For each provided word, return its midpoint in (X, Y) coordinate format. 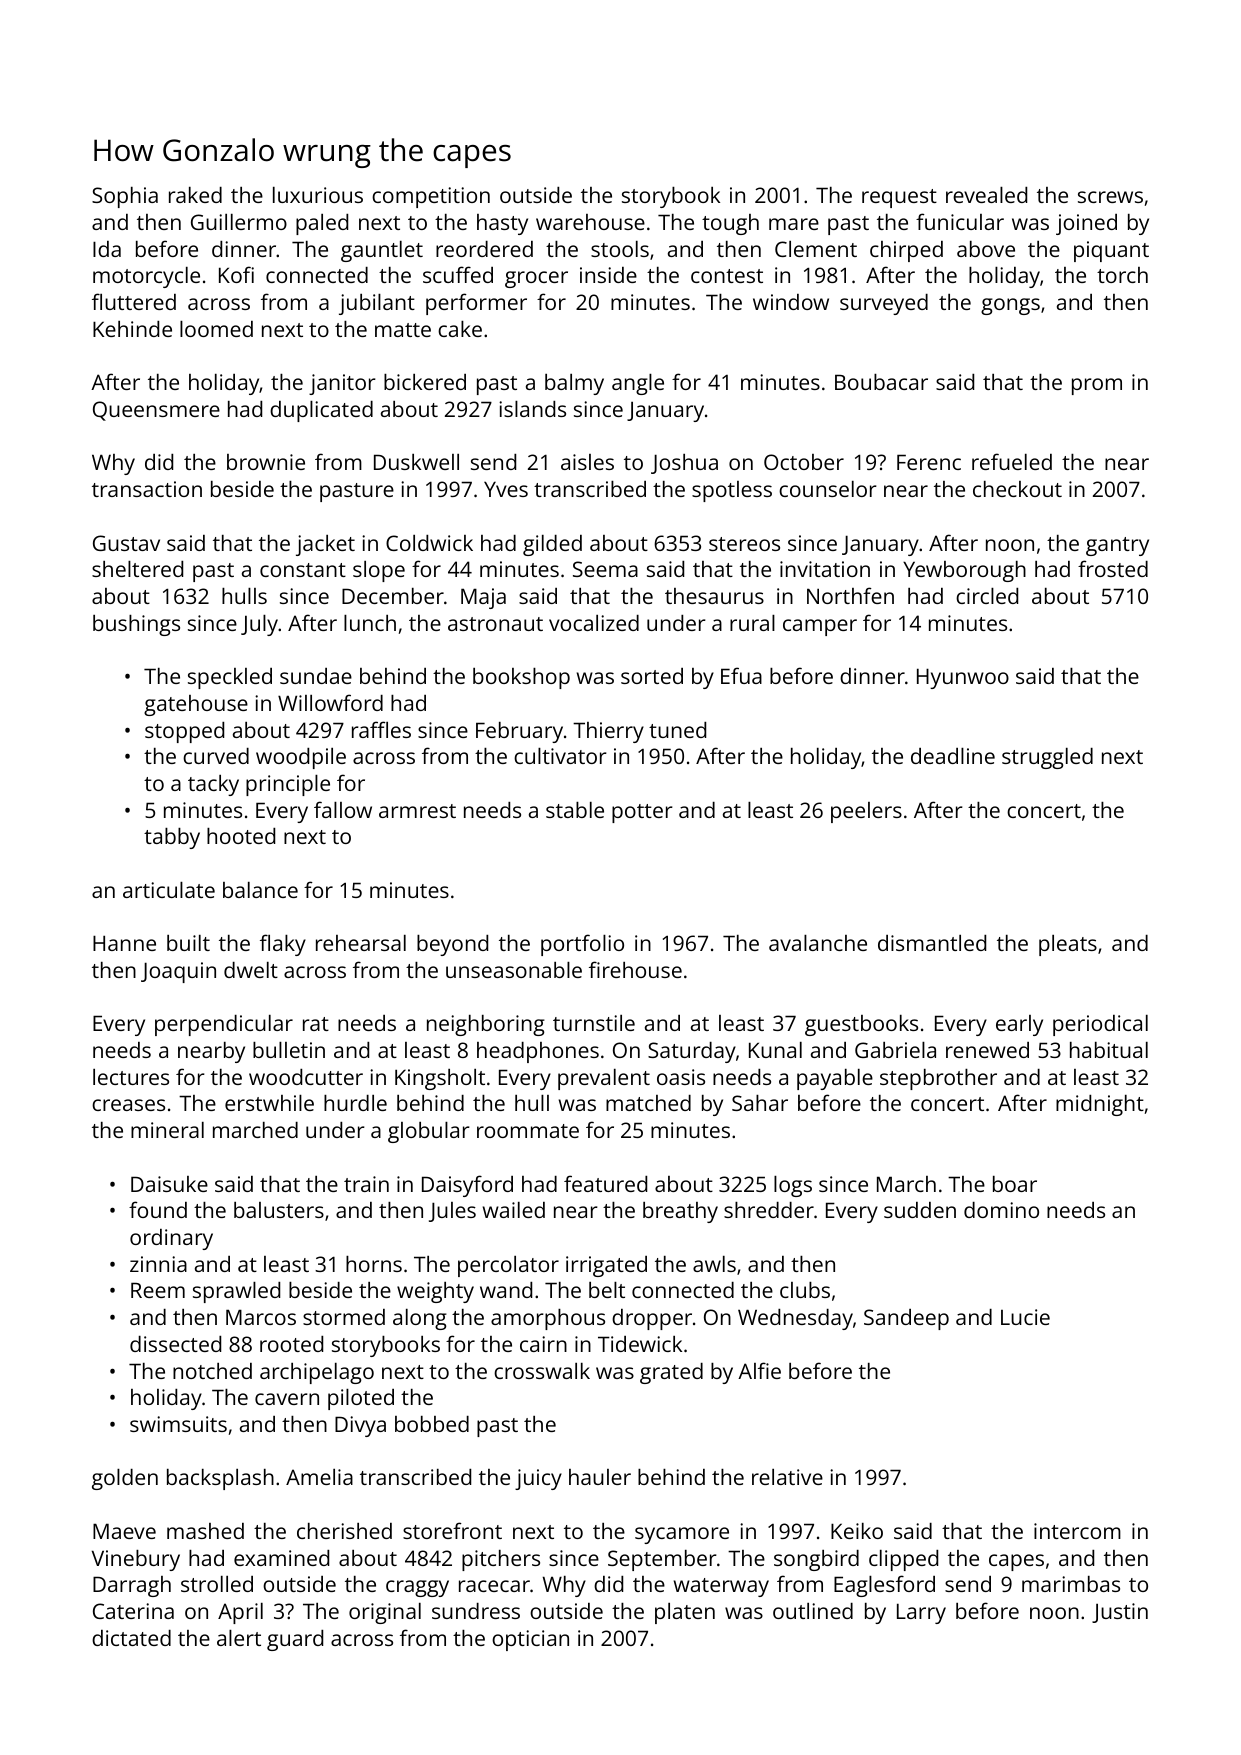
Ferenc (929, 462)
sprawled (236, 1292)
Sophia (125, 197)
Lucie (1025, 1317)
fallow (343, 809)
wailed (514, 1210)
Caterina (133, 1611)
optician (530, 1640)
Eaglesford (884, 1586)
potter (642, 813)
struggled (1047, 758)
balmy (574, 384)
